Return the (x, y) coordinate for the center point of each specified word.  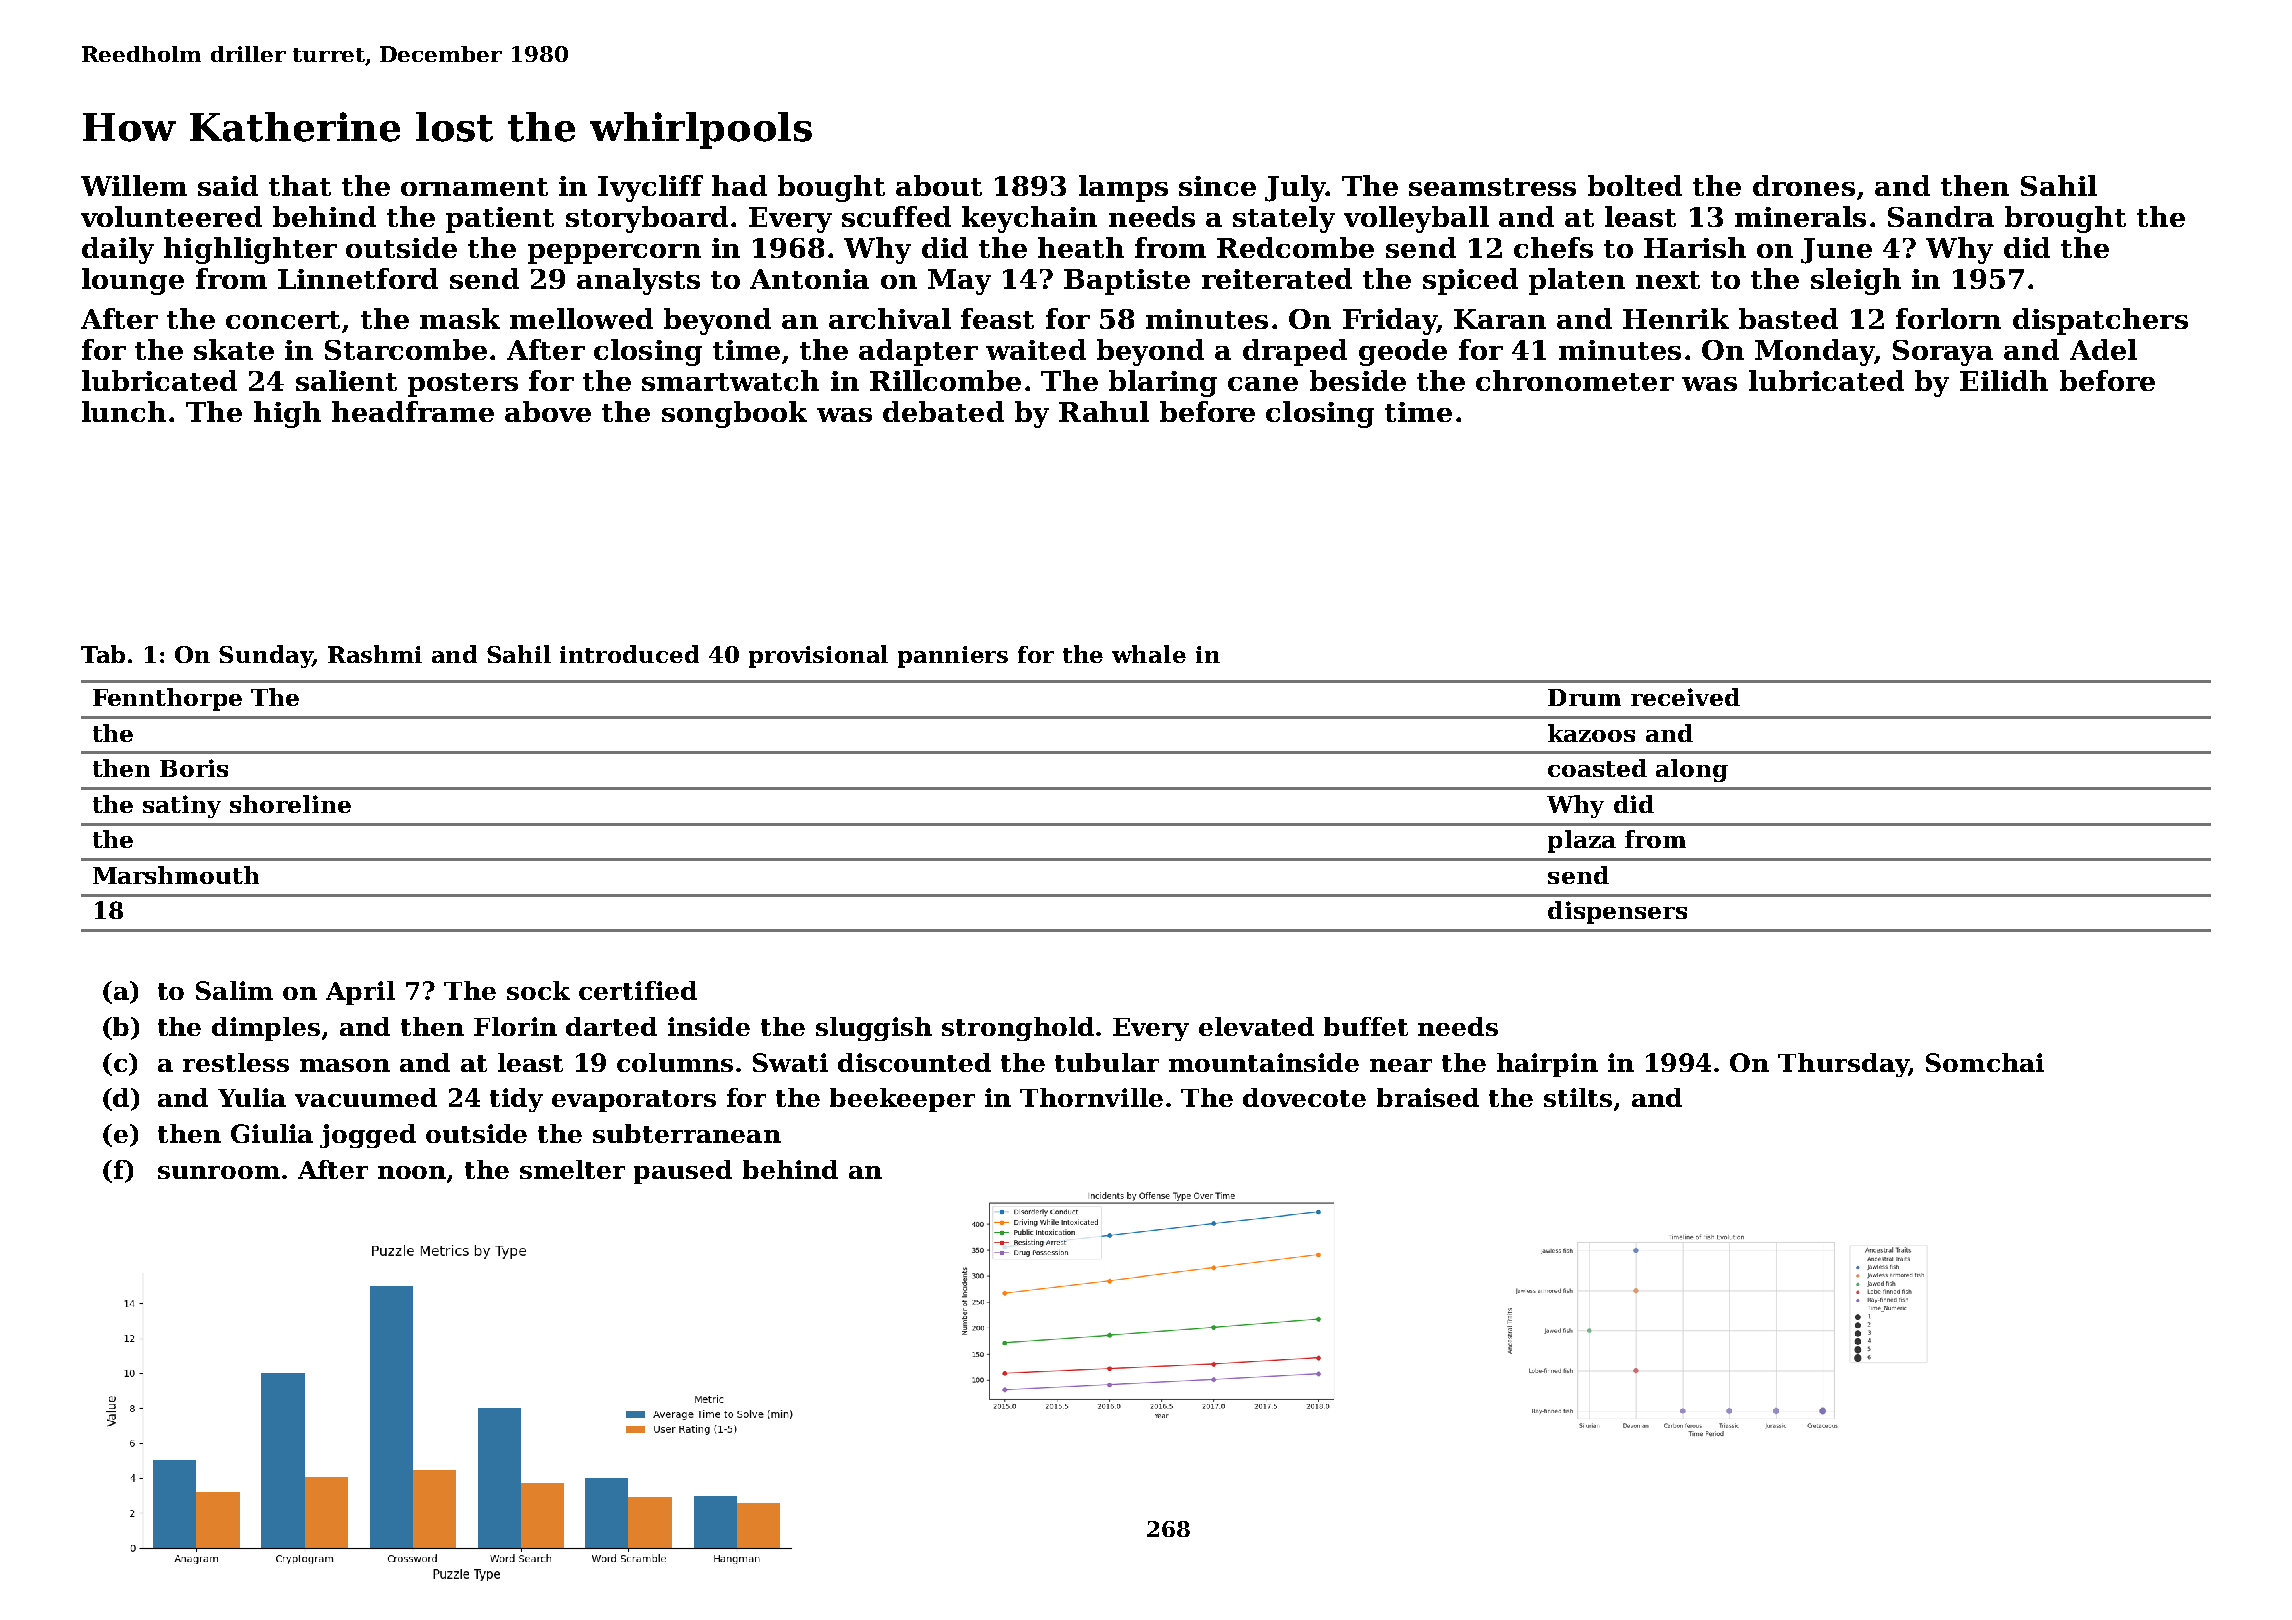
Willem (134, 185)
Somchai (1985, 1062)
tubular (1107, 1062)
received (1685, 697)
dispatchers (2100, 321)
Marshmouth (176, 875)
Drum (1584, 697)
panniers (953, 657)
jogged (368, 1136)
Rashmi (375, 654)
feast (997, 318)
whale (1149, 654)
